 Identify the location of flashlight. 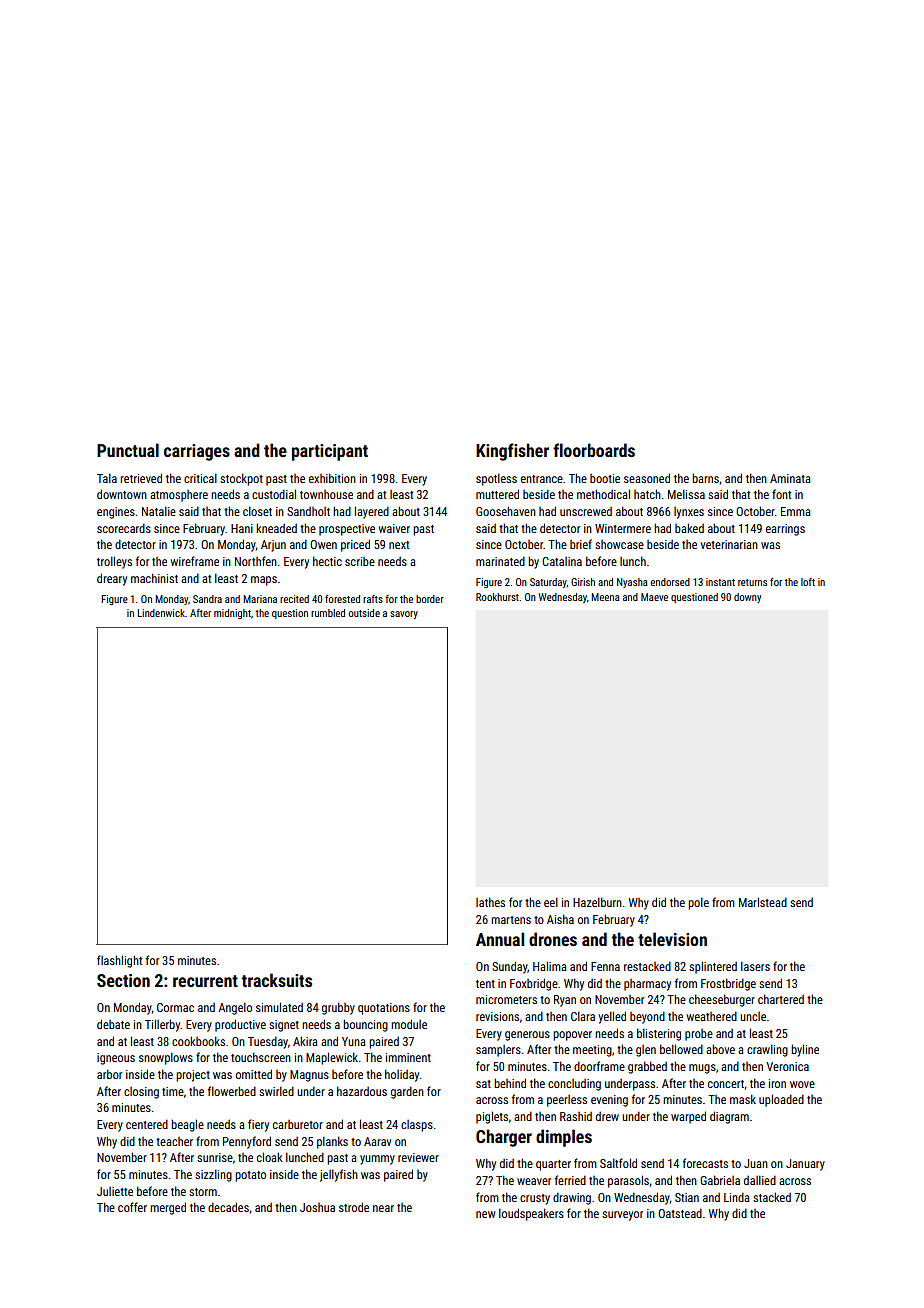
(119, 961).
